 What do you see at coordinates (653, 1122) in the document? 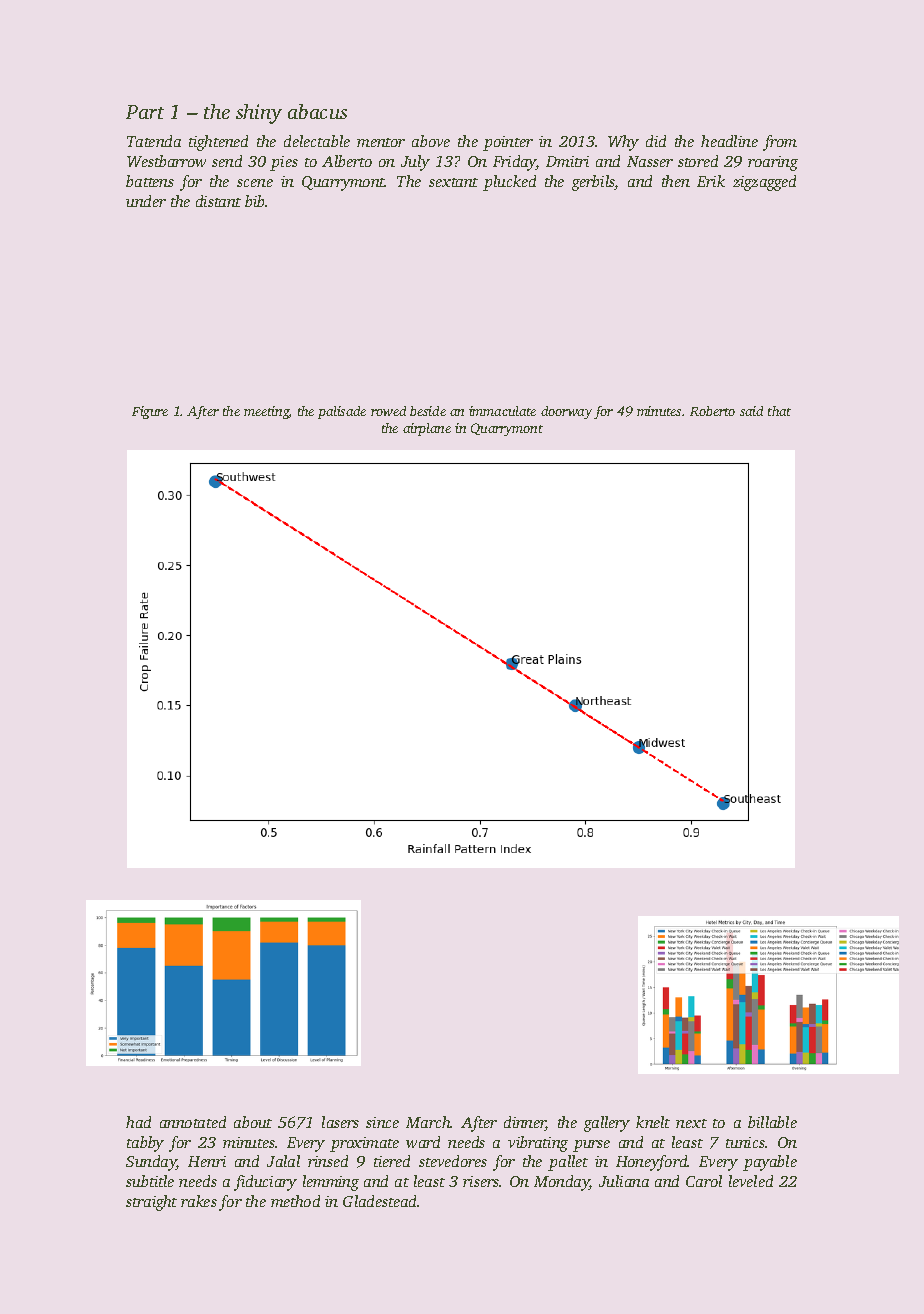
I see `knelt` at bounding box center [653, 1122].
